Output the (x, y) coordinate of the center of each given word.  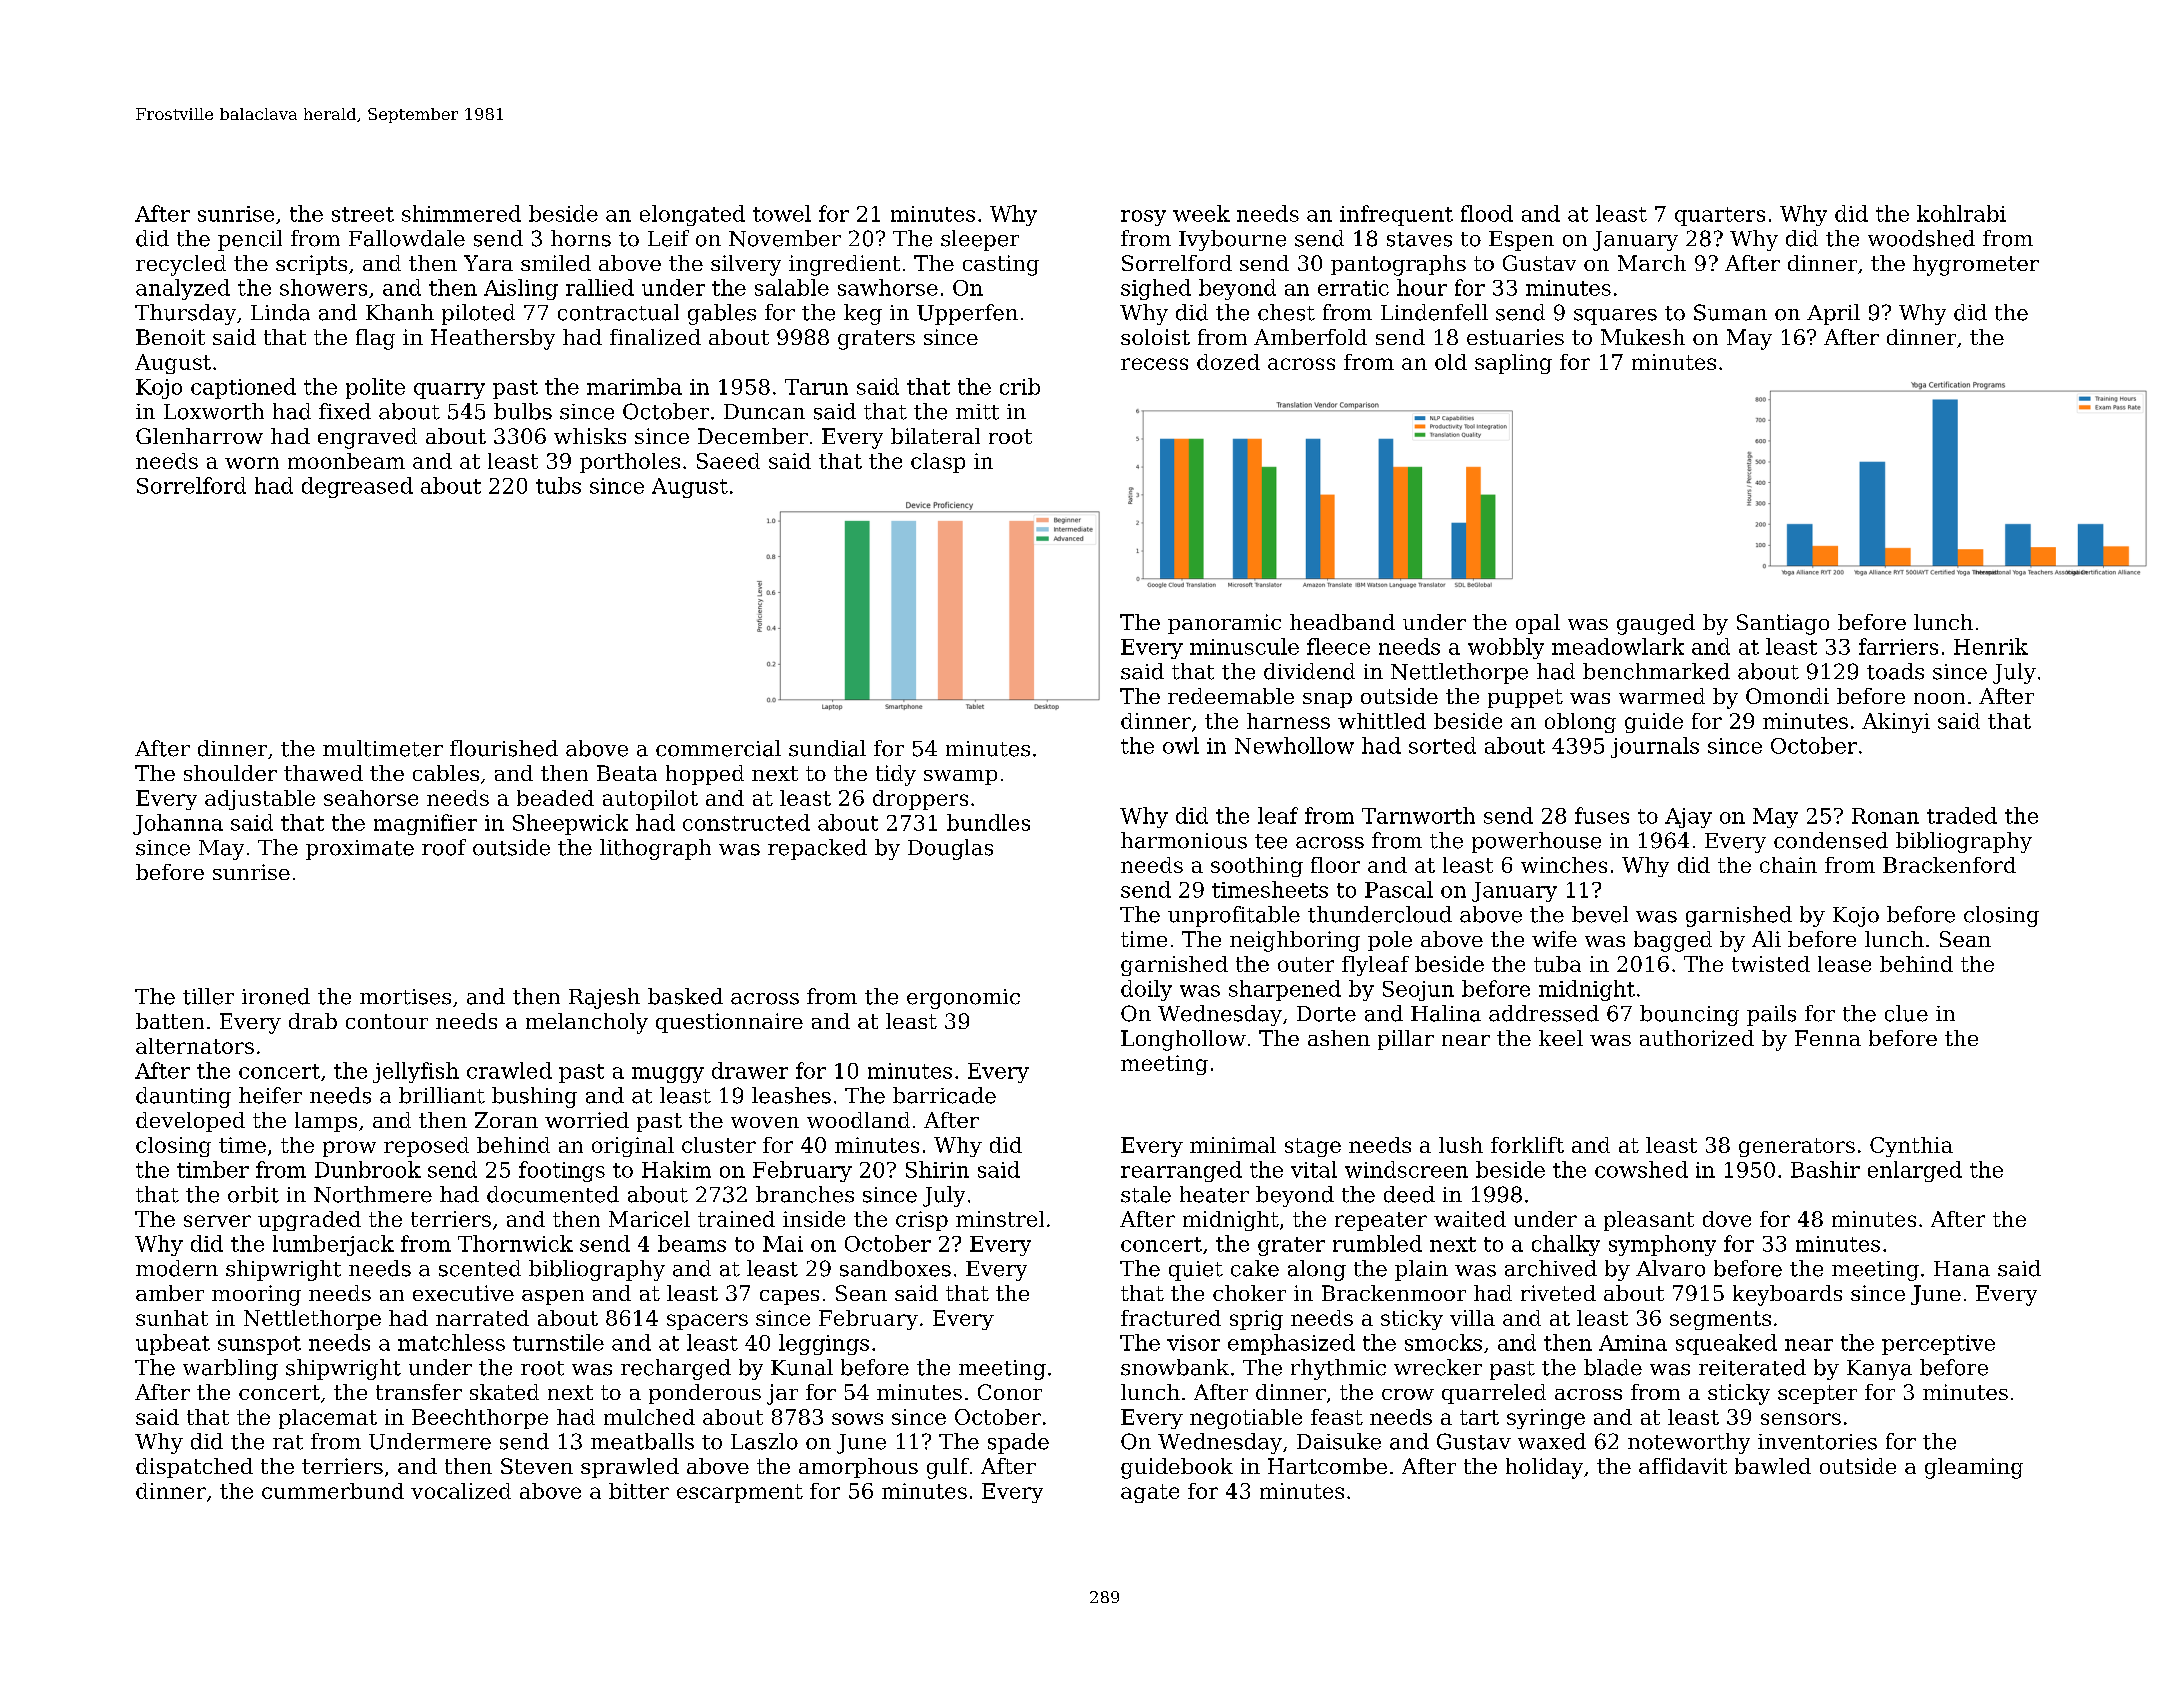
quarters (1720, 216)
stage (1313, 1147)
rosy (1143, 218)
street (363, 214)
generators (1797, 1147)
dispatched (194, 1468)
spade (1018, 1443)
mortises (405, 997)
